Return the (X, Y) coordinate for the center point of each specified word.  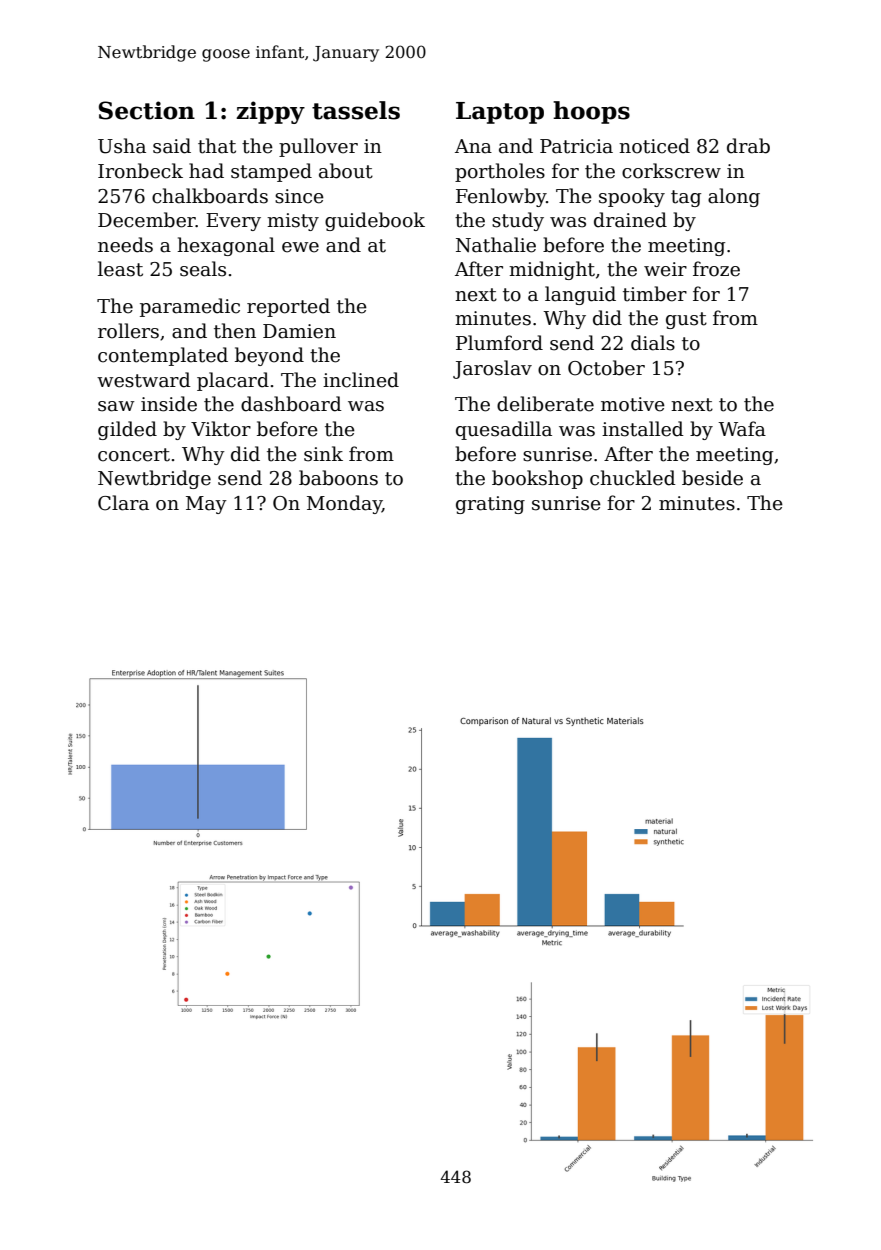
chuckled (633, 478)
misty (293, 222)
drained (630, 220)
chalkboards (210, 196)
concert (134, 455)
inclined (361, 380)
